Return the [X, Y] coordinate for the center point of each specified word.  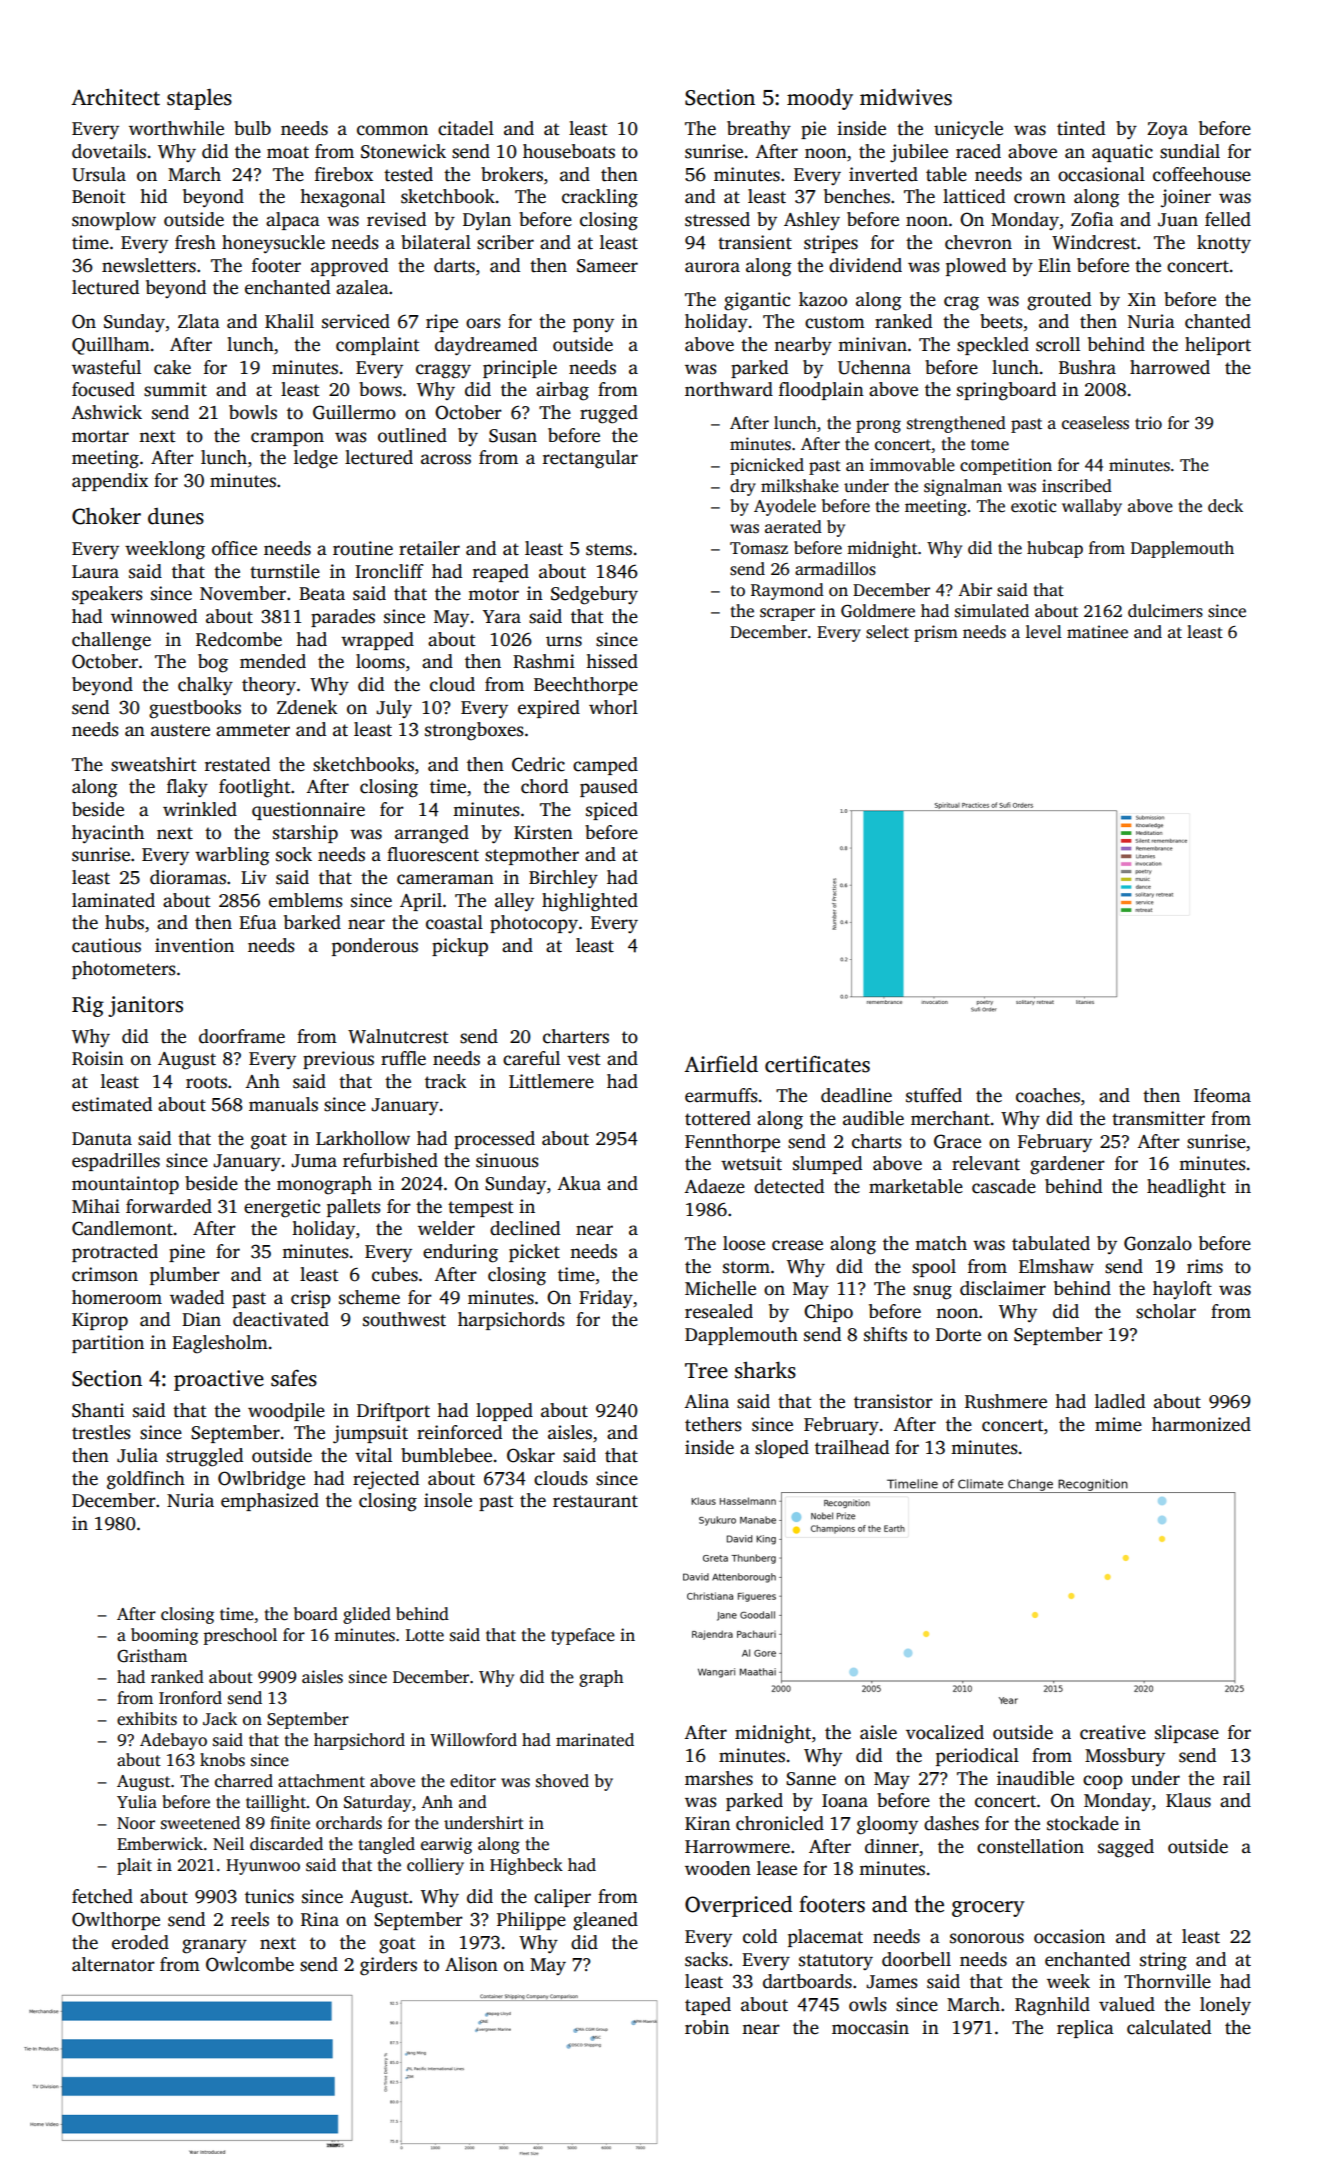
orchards [349, 1823]
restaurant [595, 1501]
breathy [759, 130]
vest [584, 1059]
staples [199, 99]
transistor [893, 1401]
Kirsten [543, 832]
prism [936, 633]
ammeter [253, 730]
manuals [283, 1104]
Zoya [1167, 130]
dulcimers [1165, 611]
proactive [219, 1380]
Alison [471, 1964]
